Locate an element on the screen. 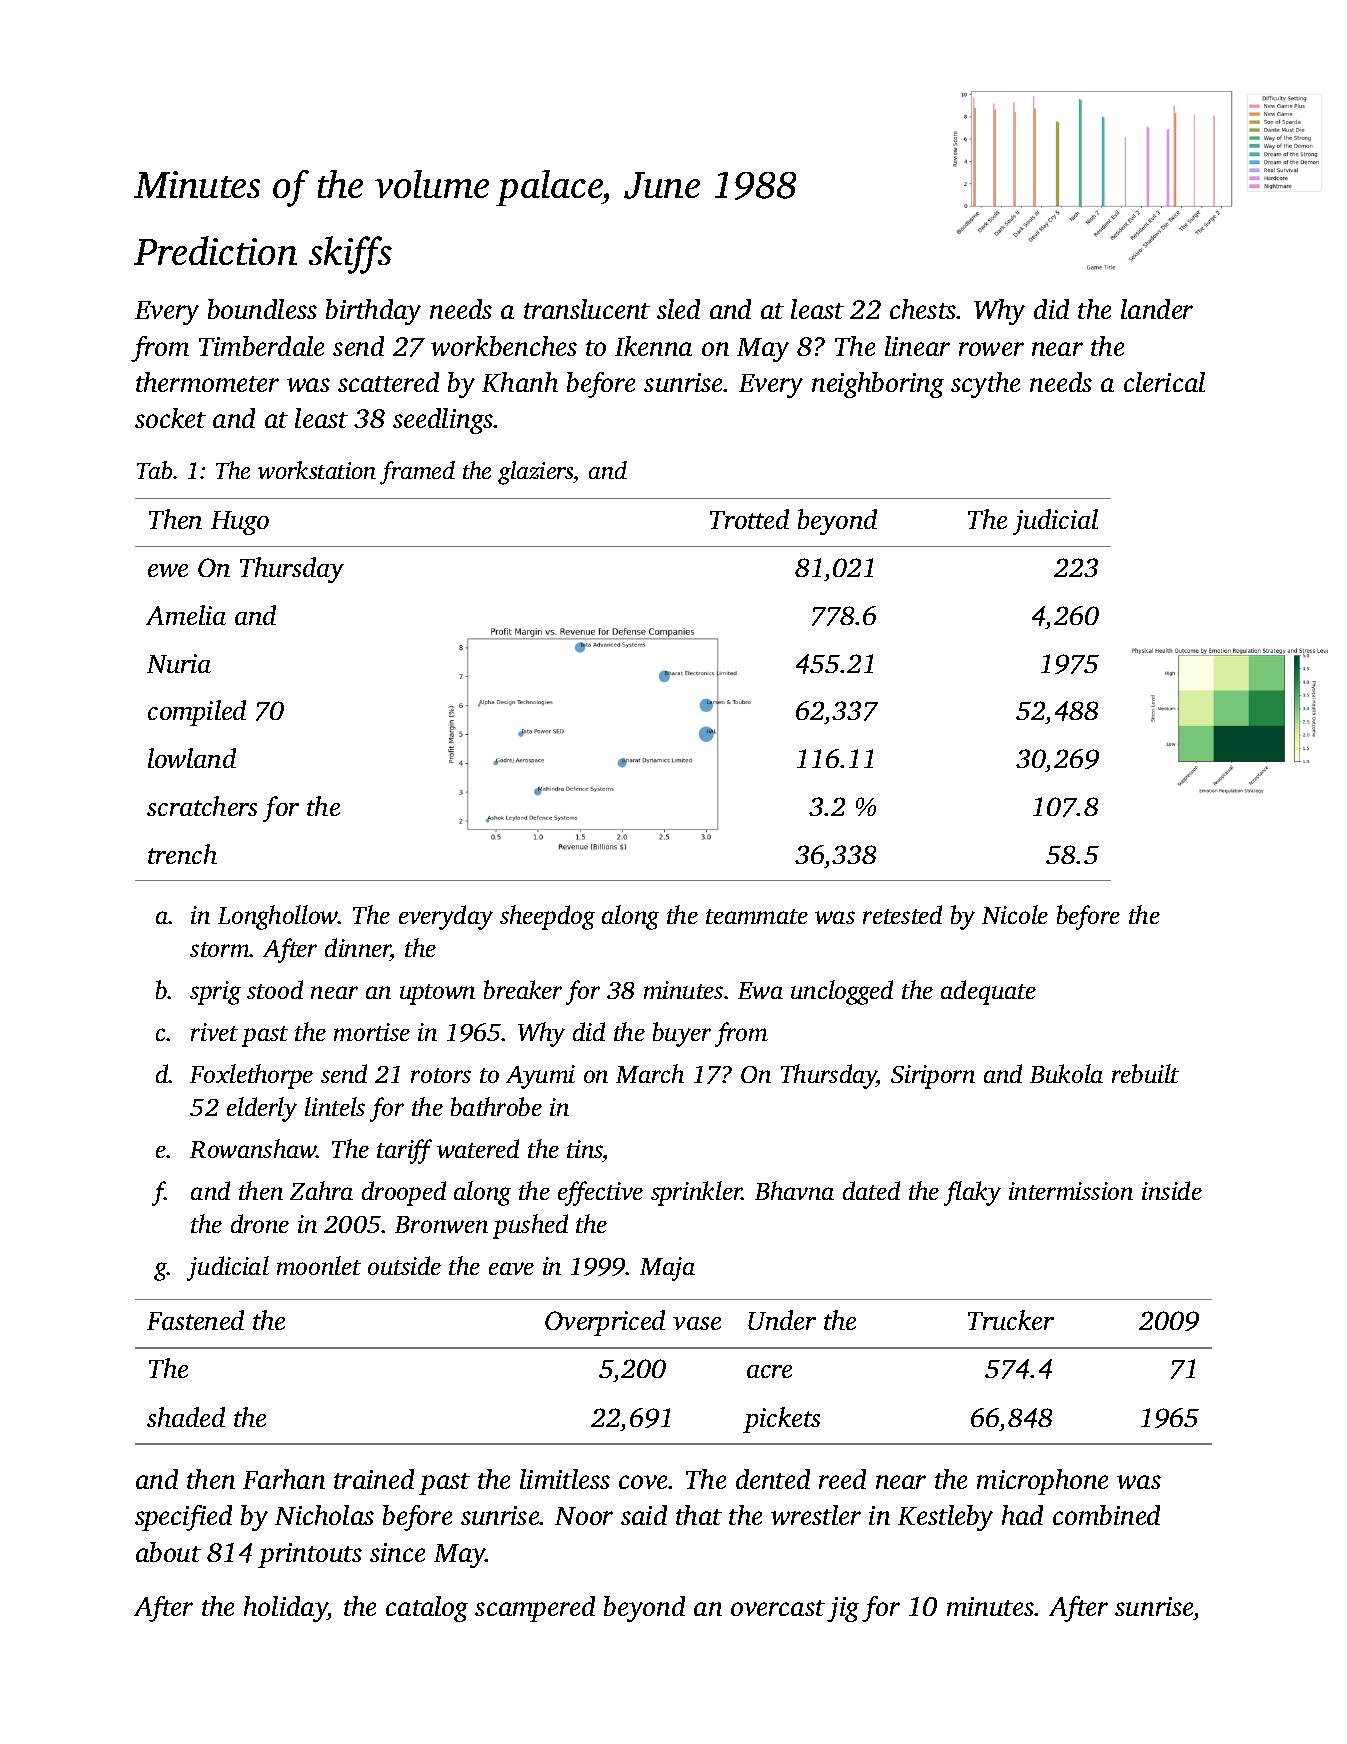 The width and height of the screenshot is (1347, 1744). lander is located at coordinates (1157, 309).
